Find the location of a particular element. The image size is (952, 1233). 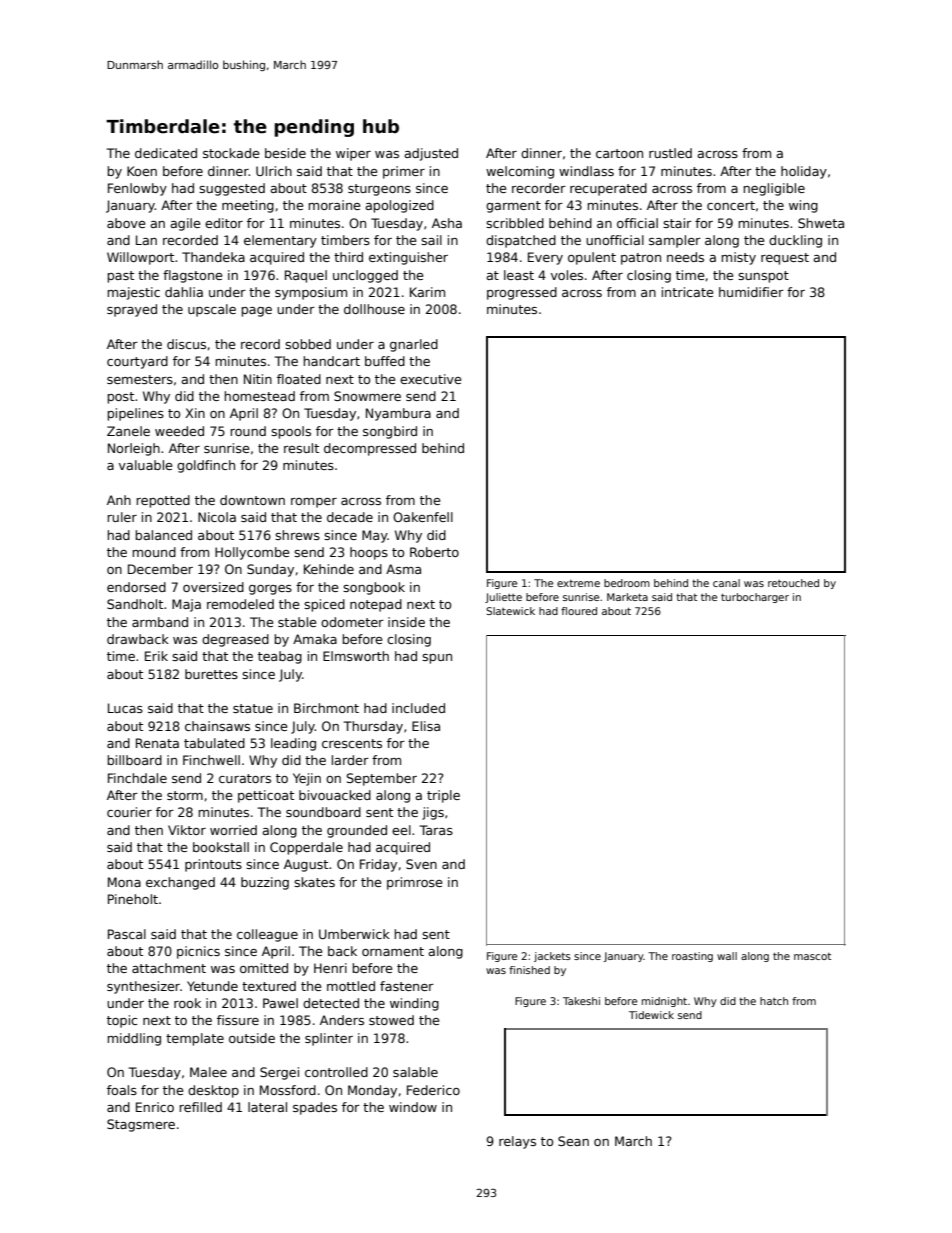

adjusted is located at coordinates (431, 154).
